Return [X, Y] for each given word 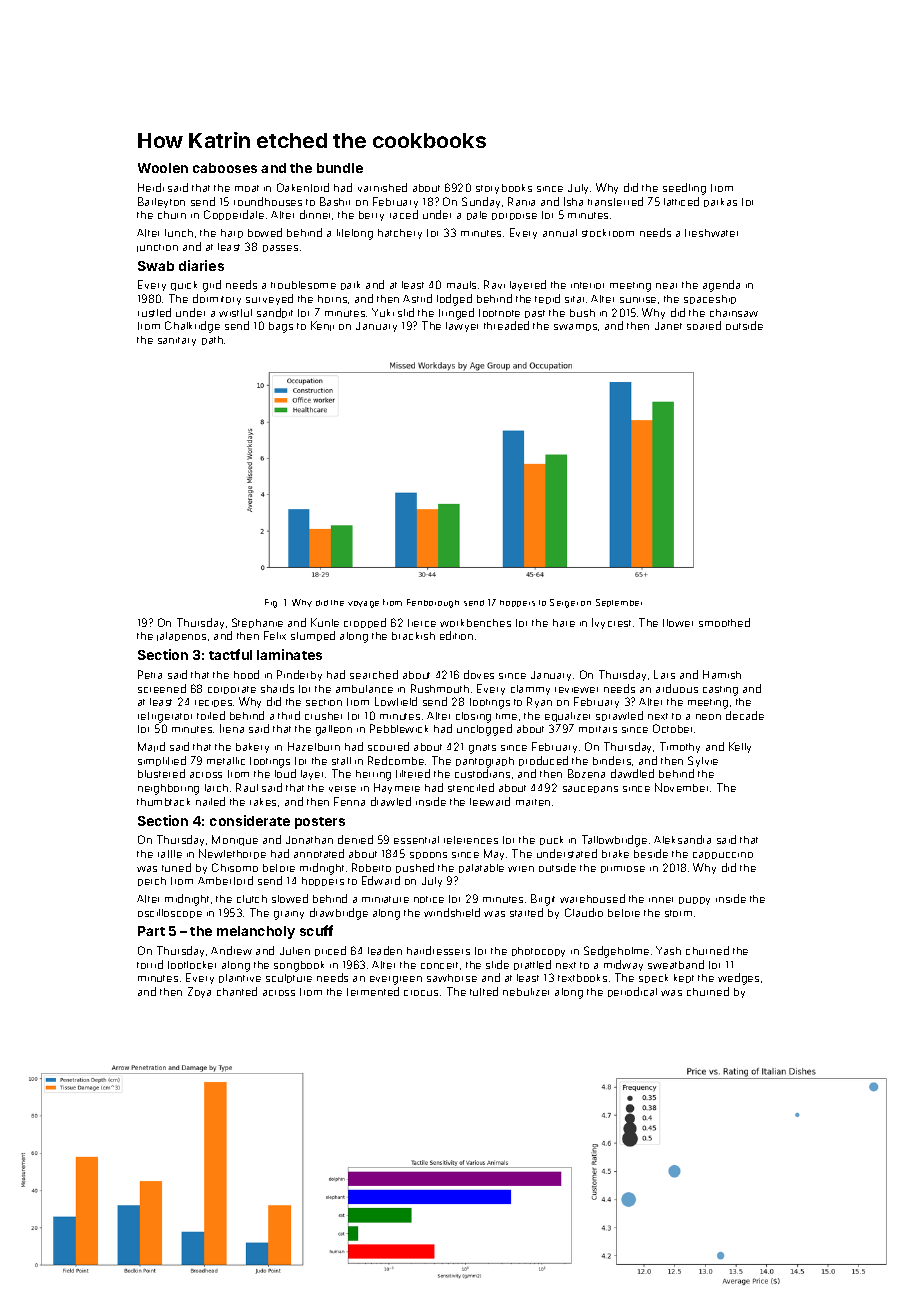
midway [623, 965]
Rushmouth [440, 688]
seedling [684, 189]
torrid [150, 964]
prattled [532, 965]
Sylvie [703, 761]
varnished [382, 187]
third [289, 715]
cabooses [225, 168]
